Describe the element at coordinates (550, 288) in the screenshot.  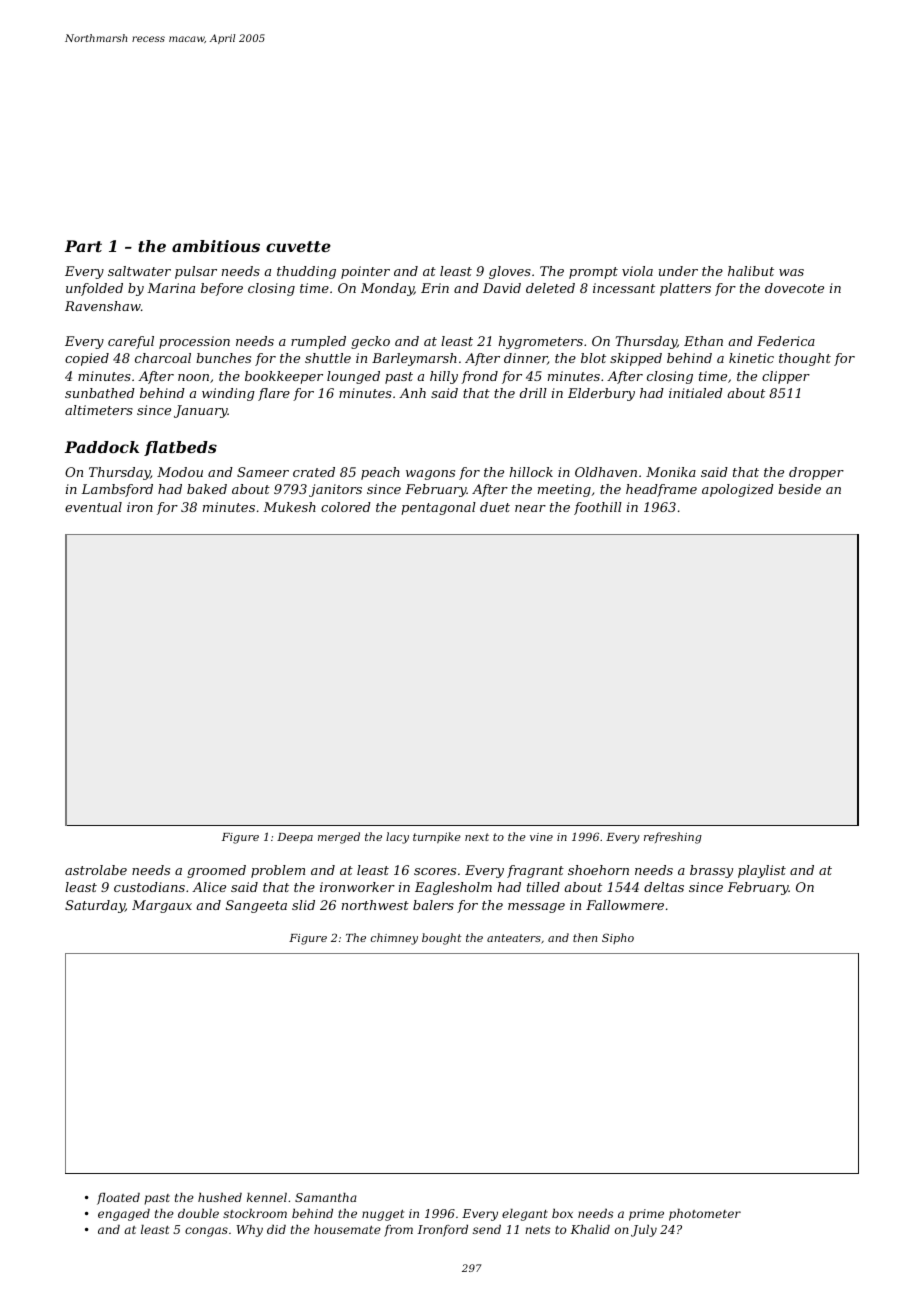
I see `deleted` at that location.
